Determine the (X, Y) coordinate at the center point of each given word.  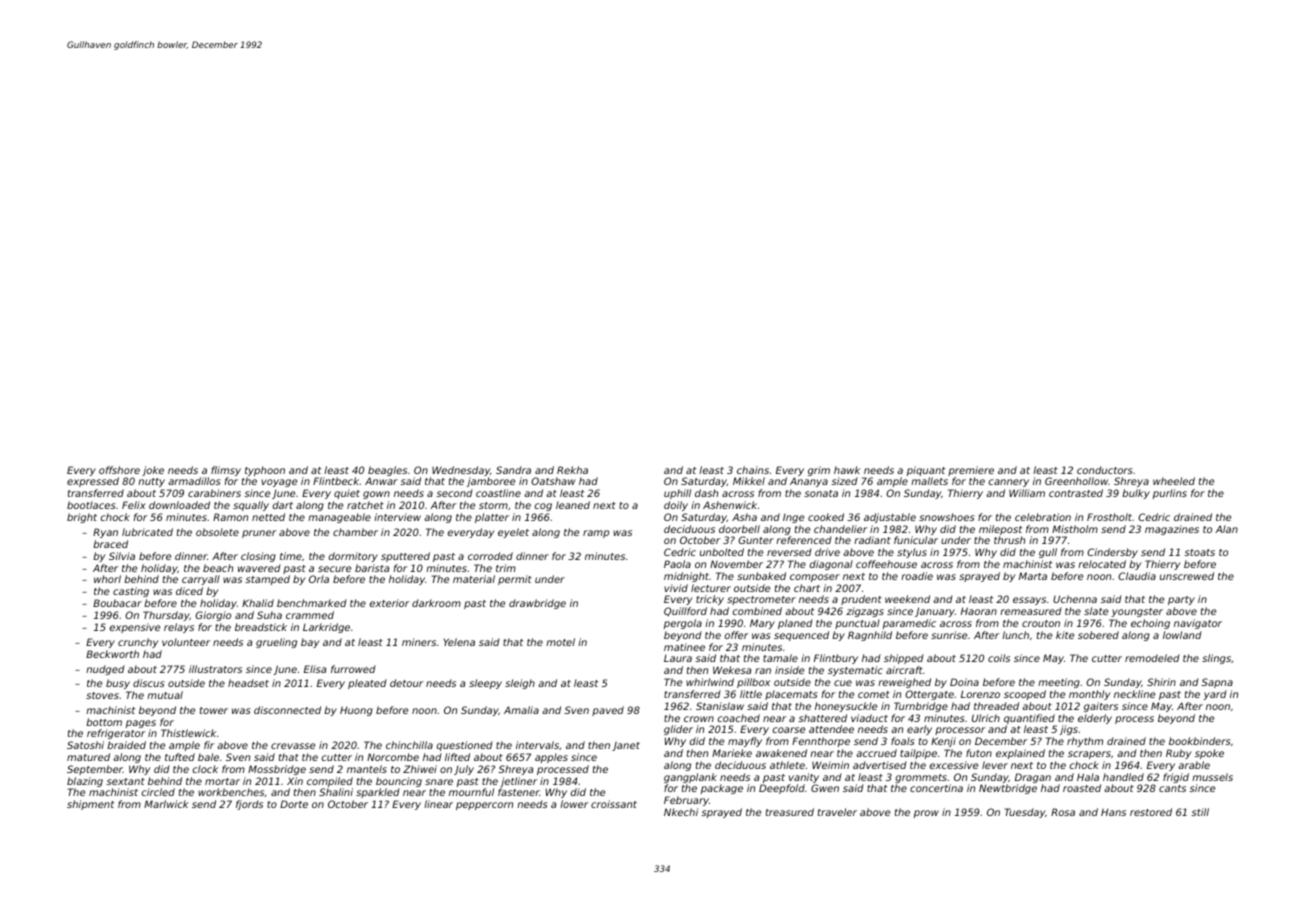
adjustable (890, 518)
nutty (151, 482)
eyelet (513, 533)
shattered (822, 718)
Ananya (809, 482)
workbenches (231, 792)
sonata (821, 493)
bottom (104, 722)
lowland (1182, 635)
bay (310, 643)
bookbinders (1199, 741)
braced (110, 544)
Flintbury (836, 659)
